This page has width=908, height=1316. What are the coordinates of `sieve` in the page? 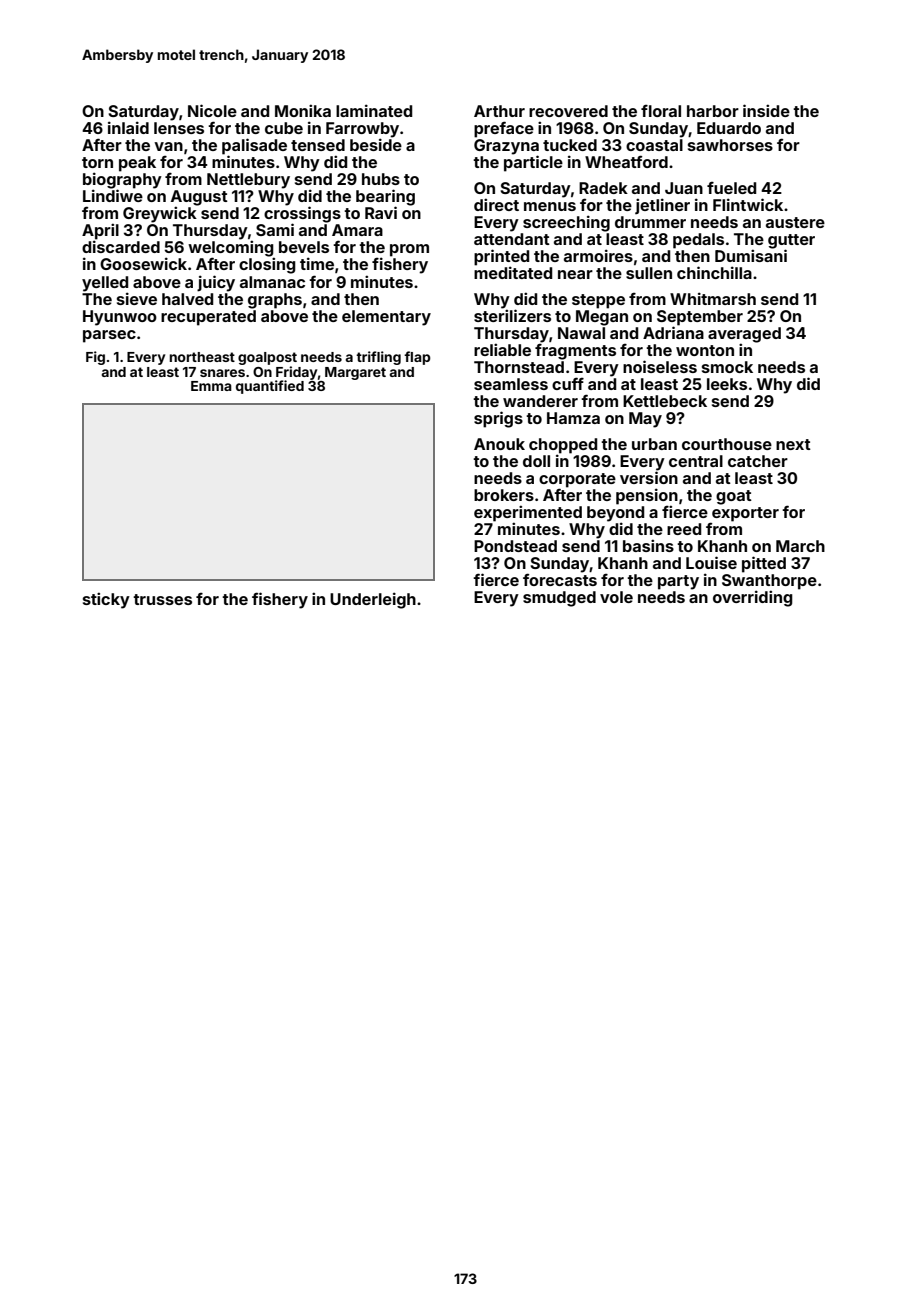 It's located at (137, 298).
